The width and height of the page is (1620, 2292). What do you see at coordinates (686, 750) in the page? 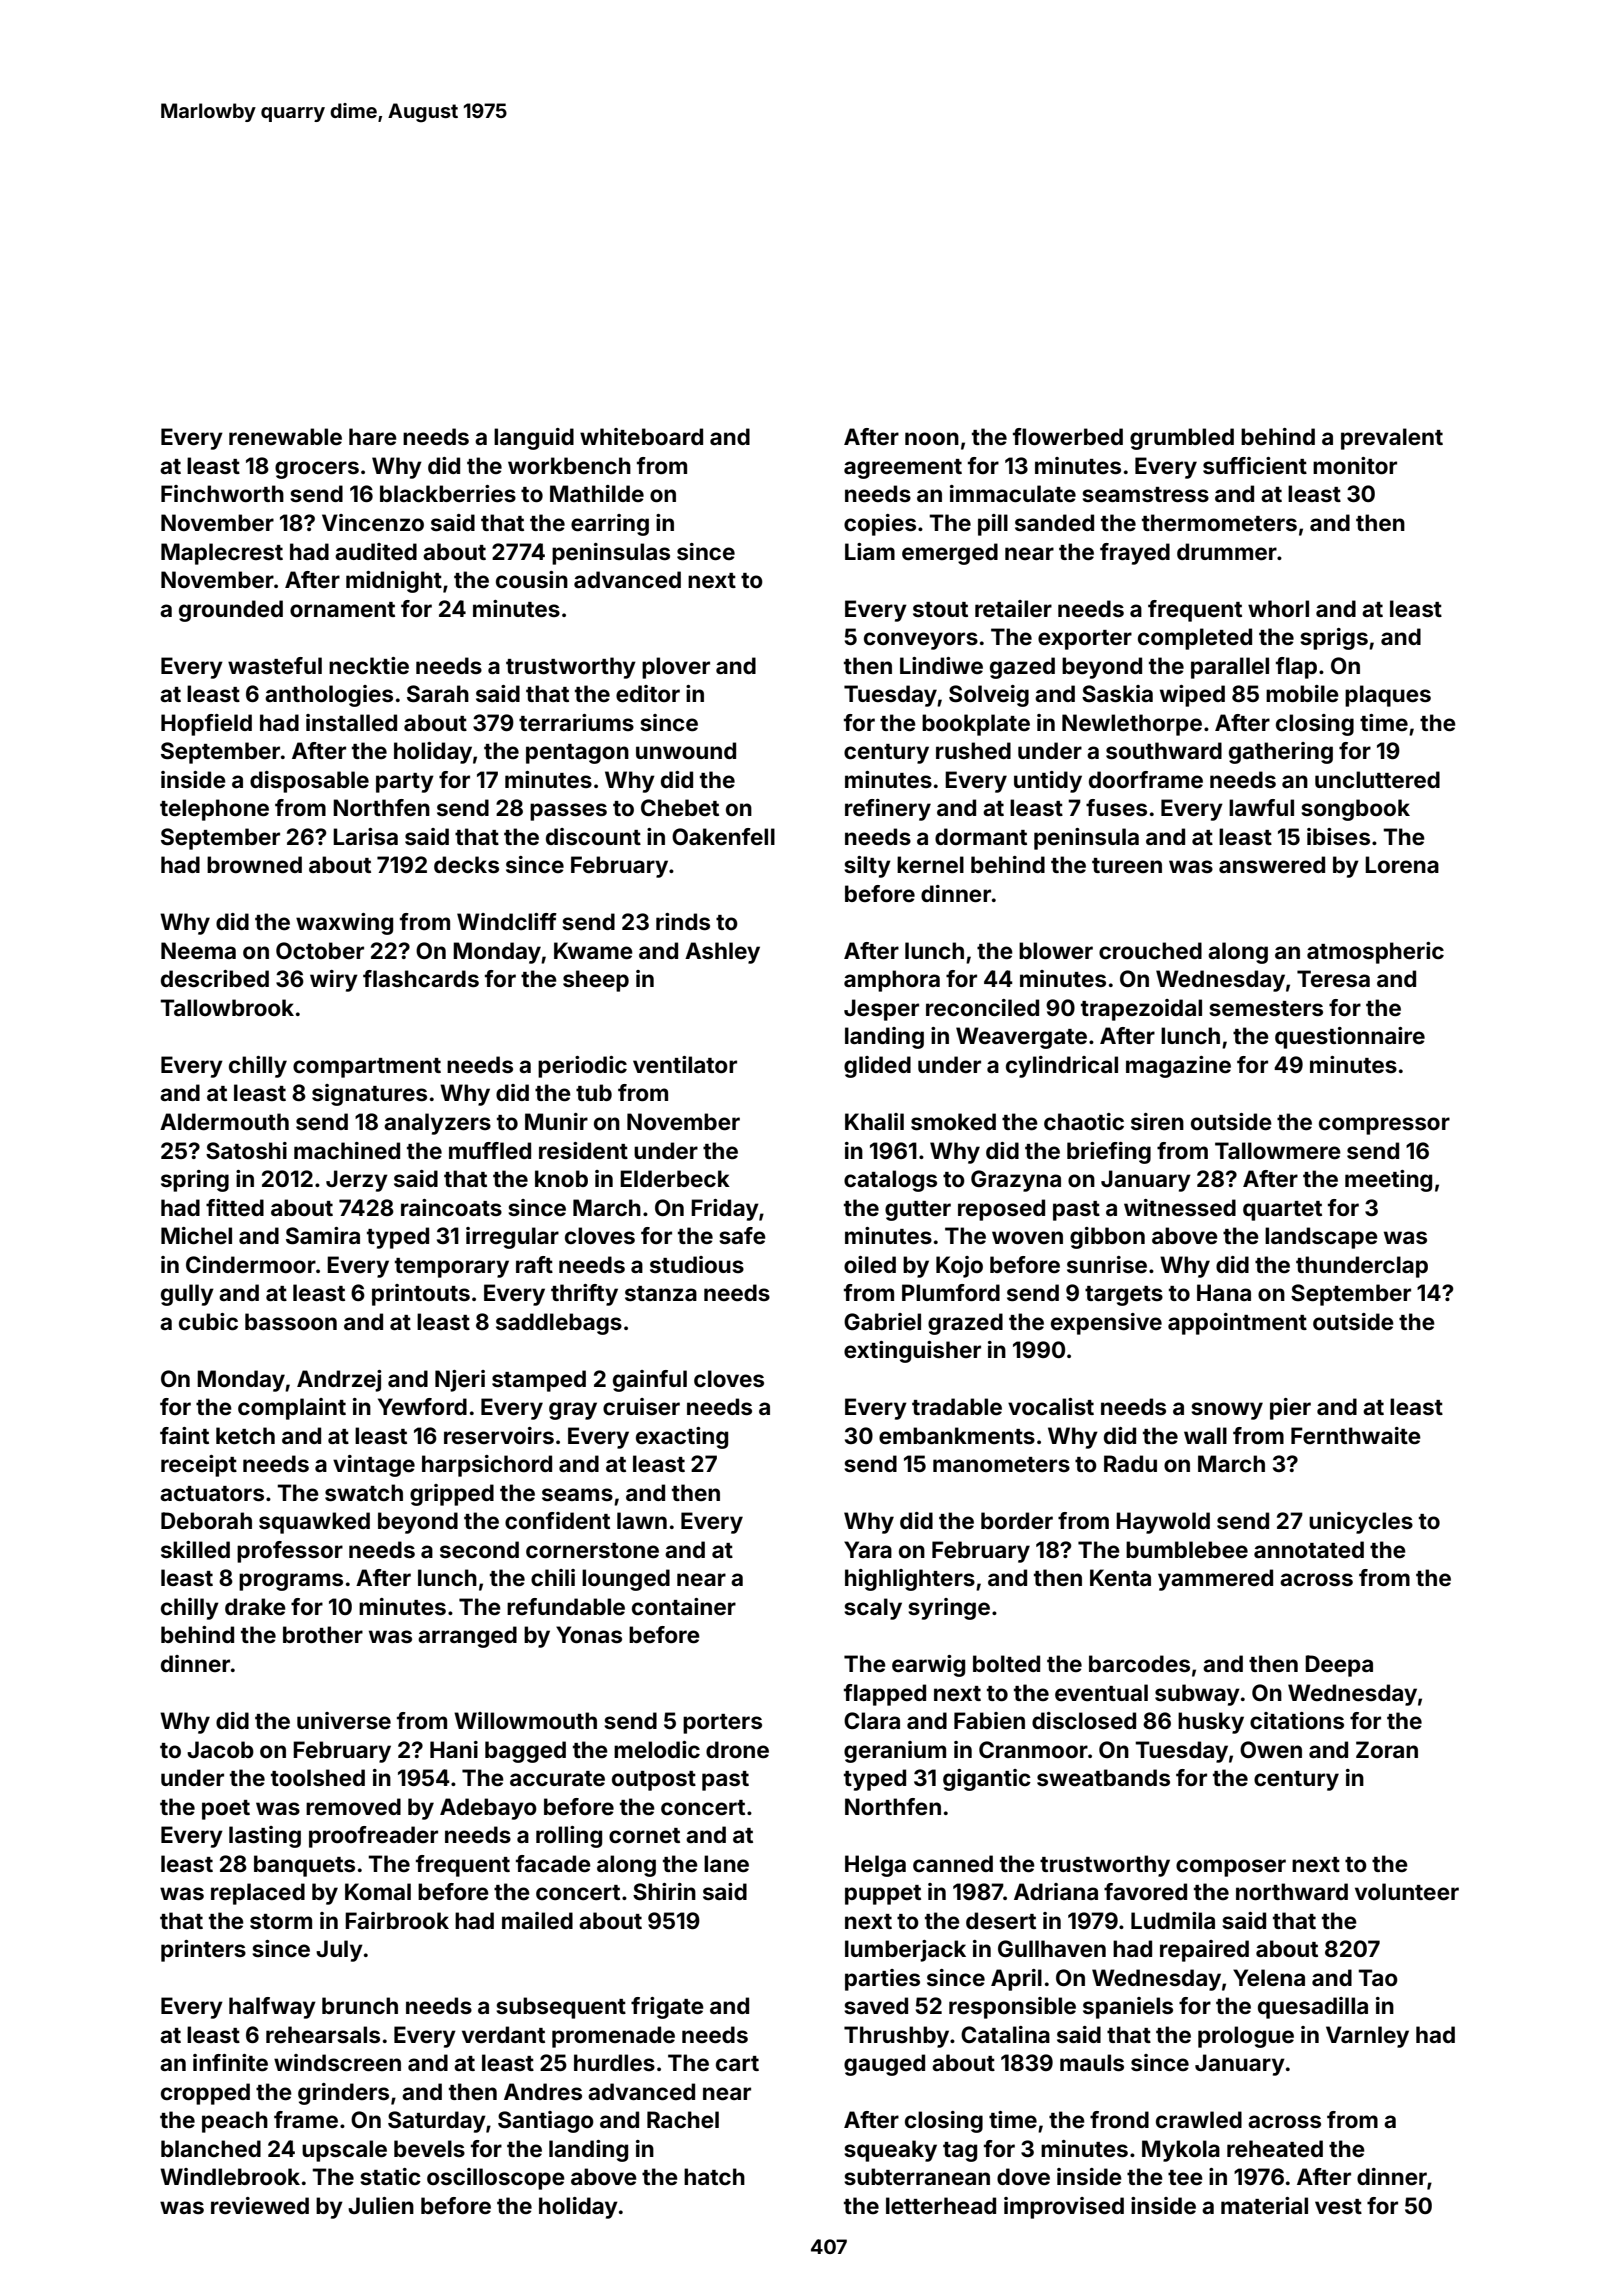
I see `unwound` at bounding box center [686, 750].
